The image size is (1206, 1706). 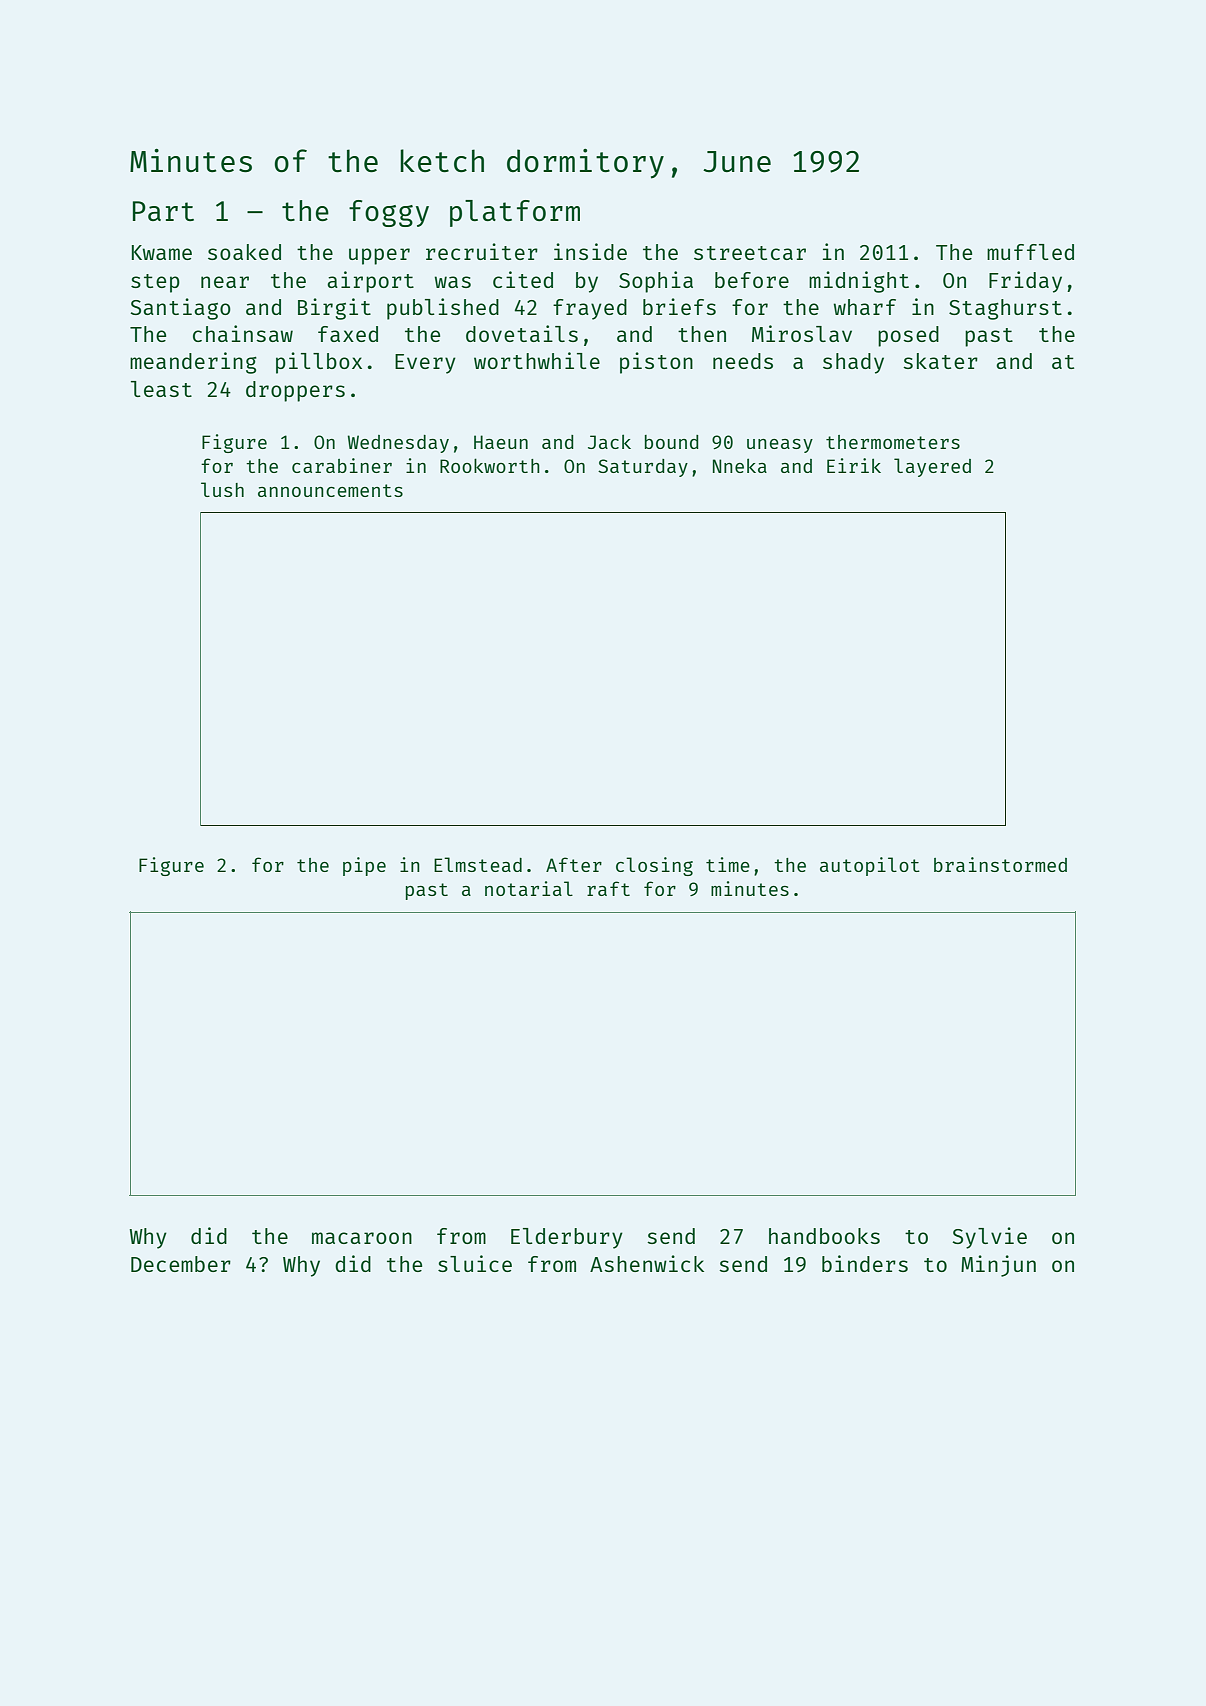 I want to click on Sylvie, so click(x=989, y=1238).
